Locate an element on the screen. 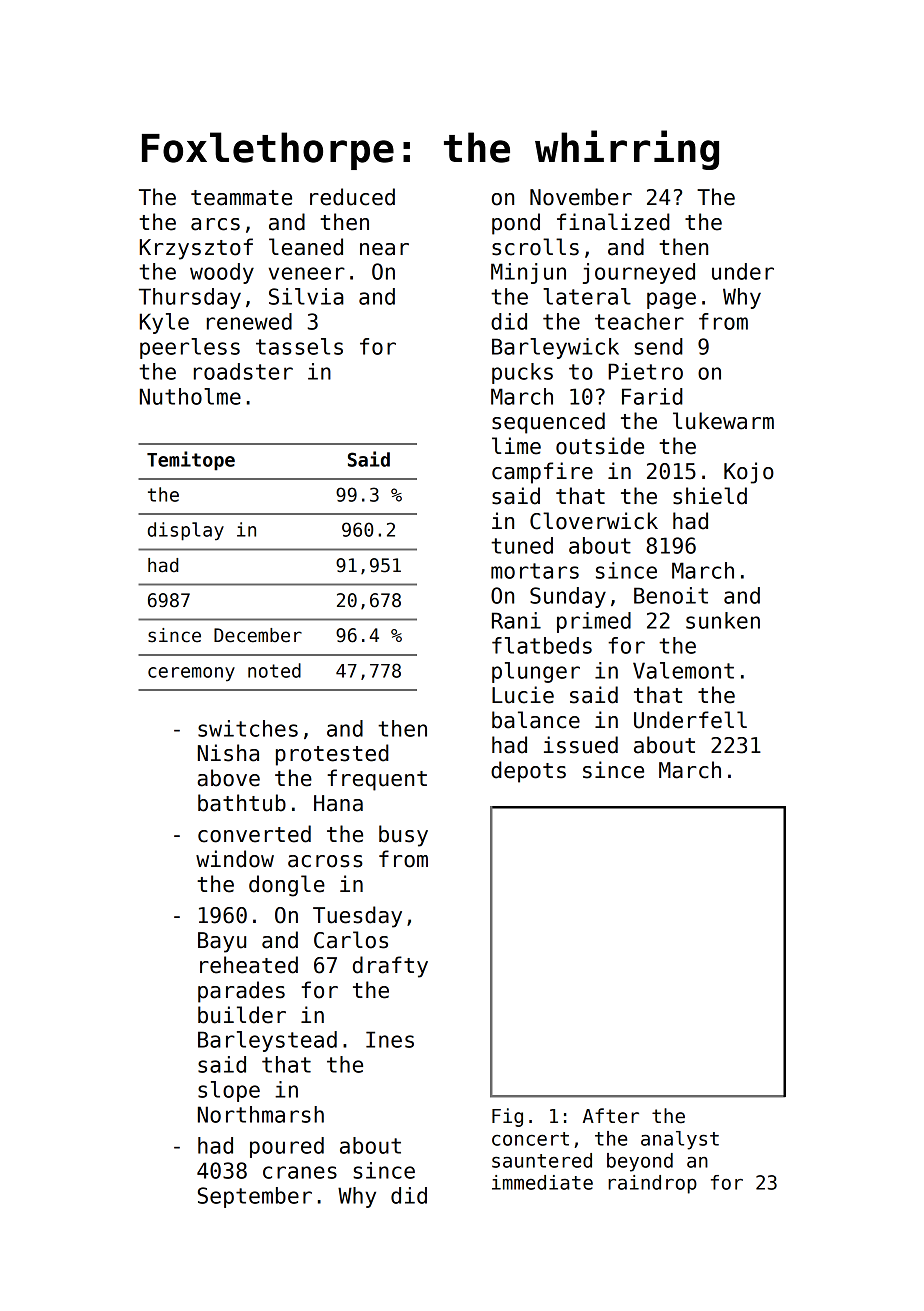 This screenshot has height=1311, width=924. depots is located at coordinates (528, 772).
